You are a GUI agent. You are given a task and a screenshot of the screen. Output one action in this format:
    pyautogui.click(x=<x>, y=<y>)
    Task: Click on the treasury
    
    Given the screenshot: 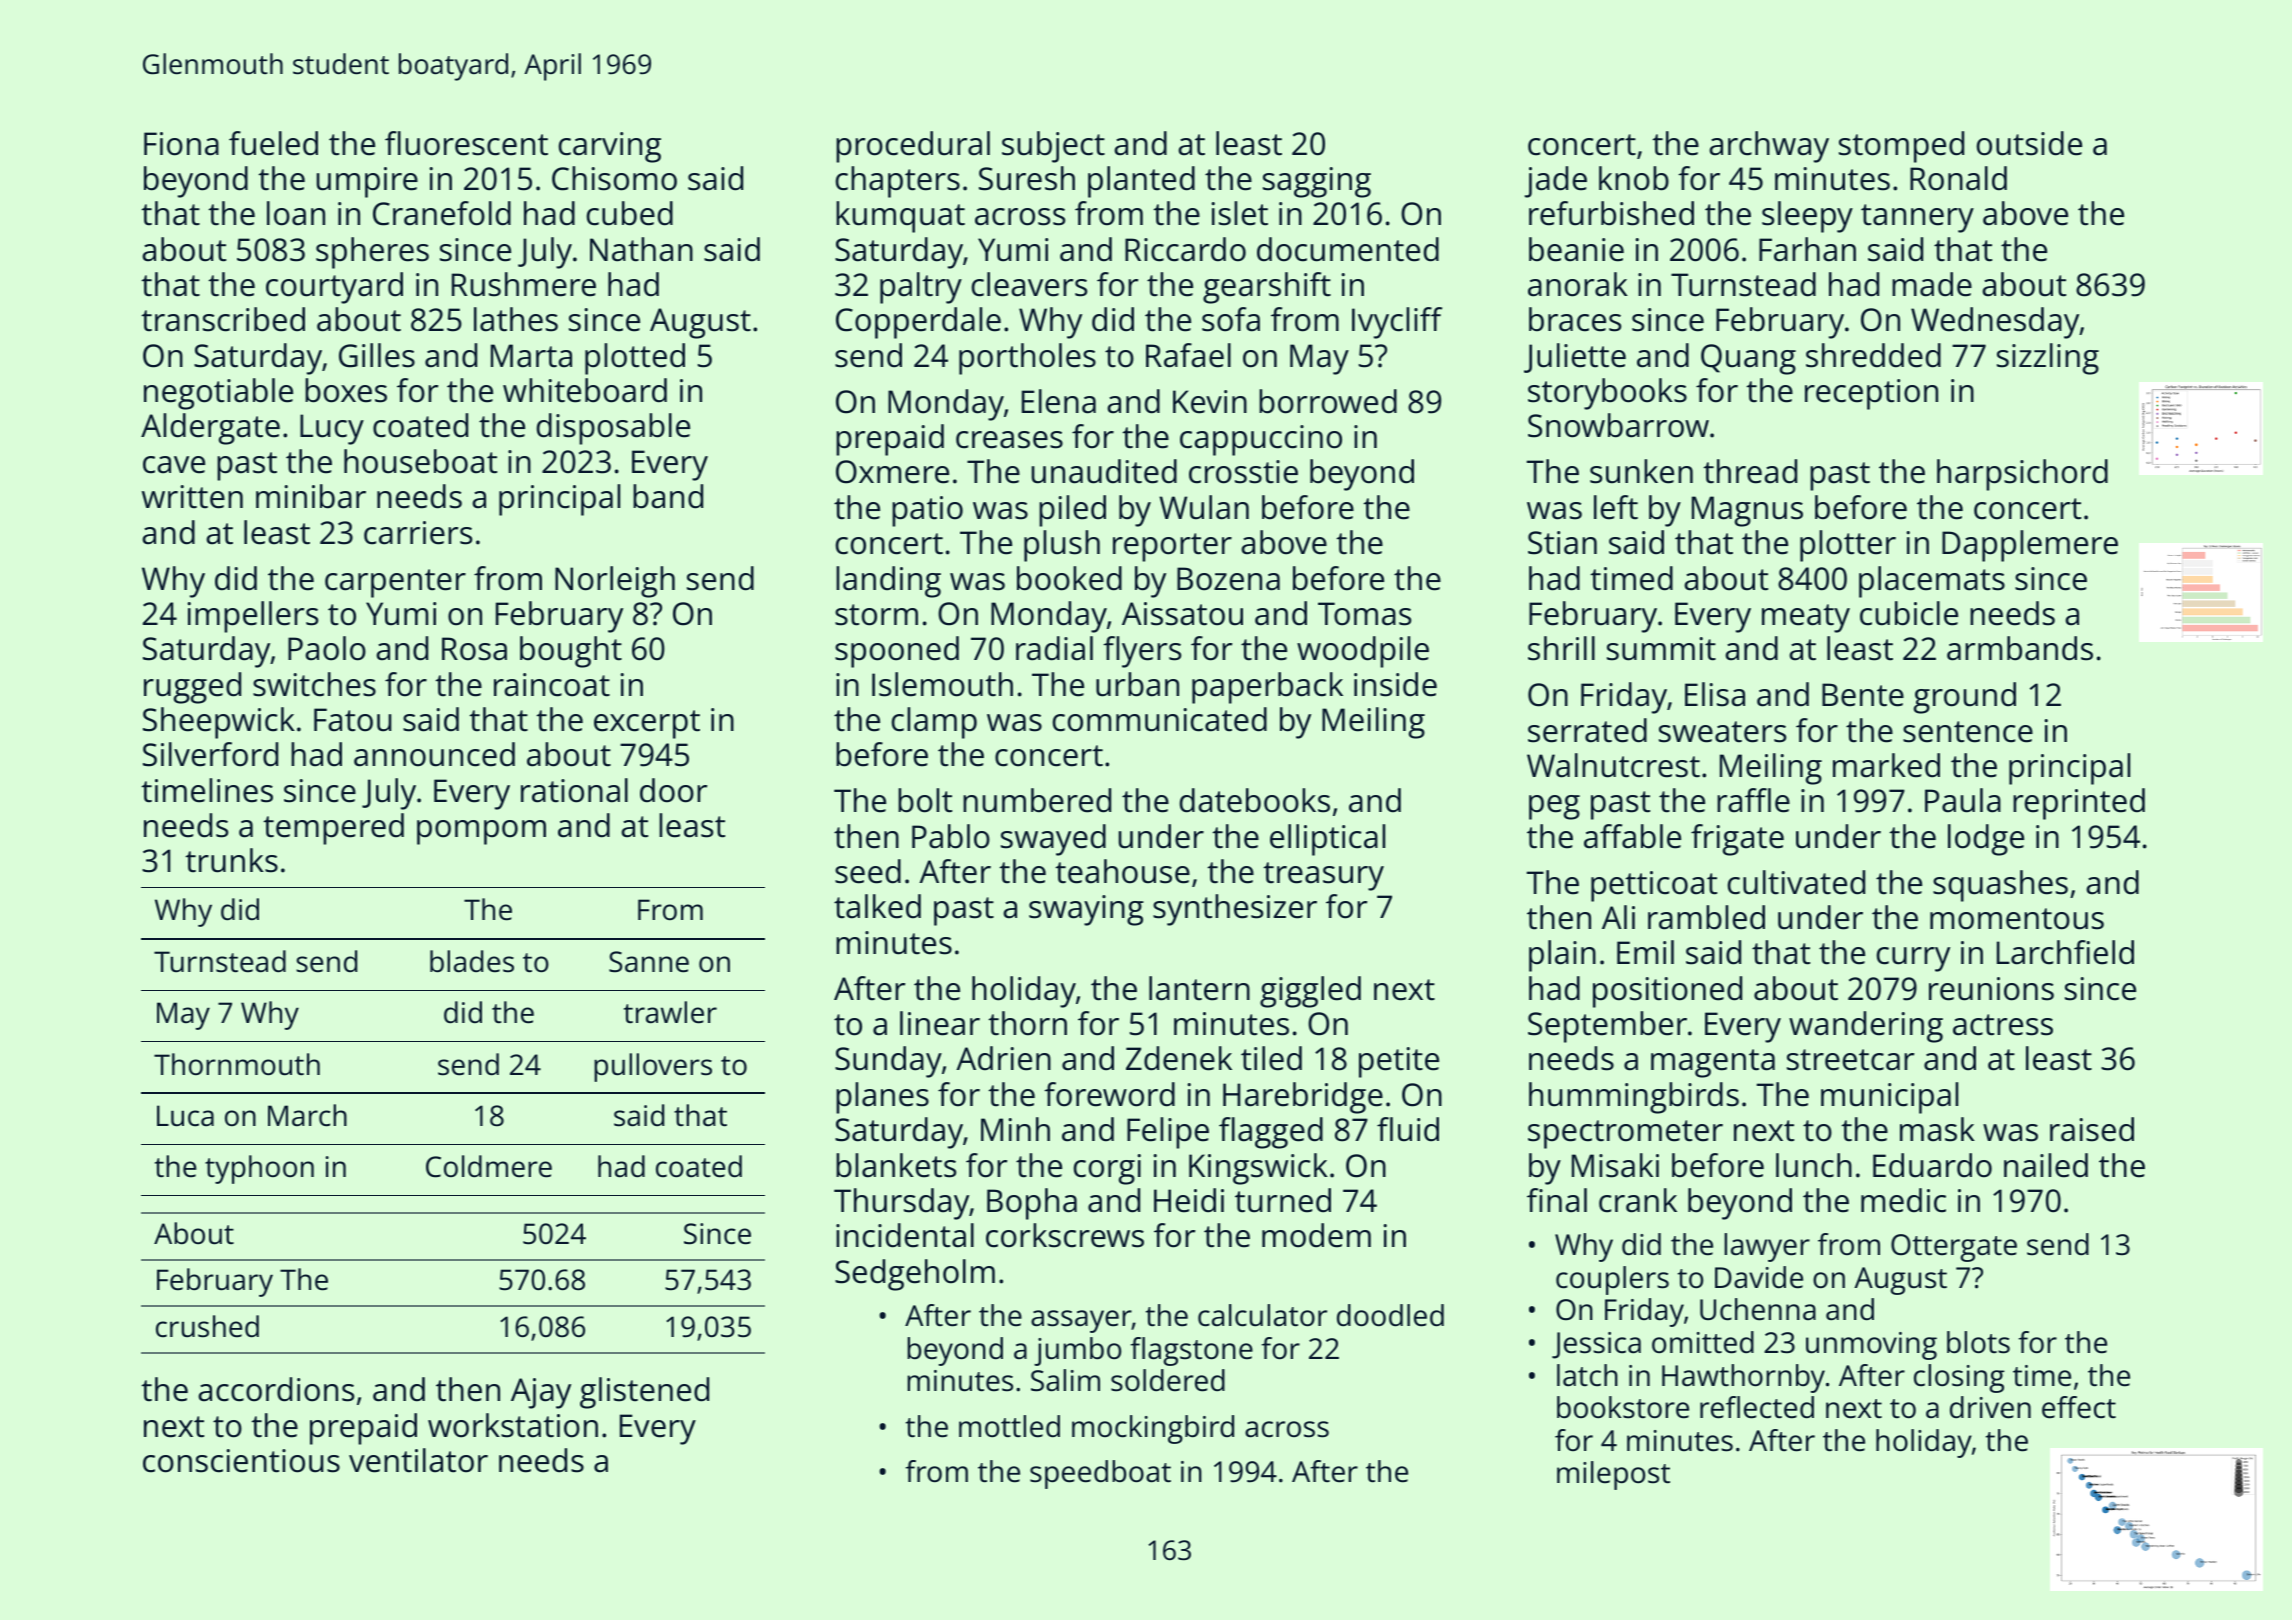 What is the action you would take?
    pyautogui.click(x=1323, y=876)
